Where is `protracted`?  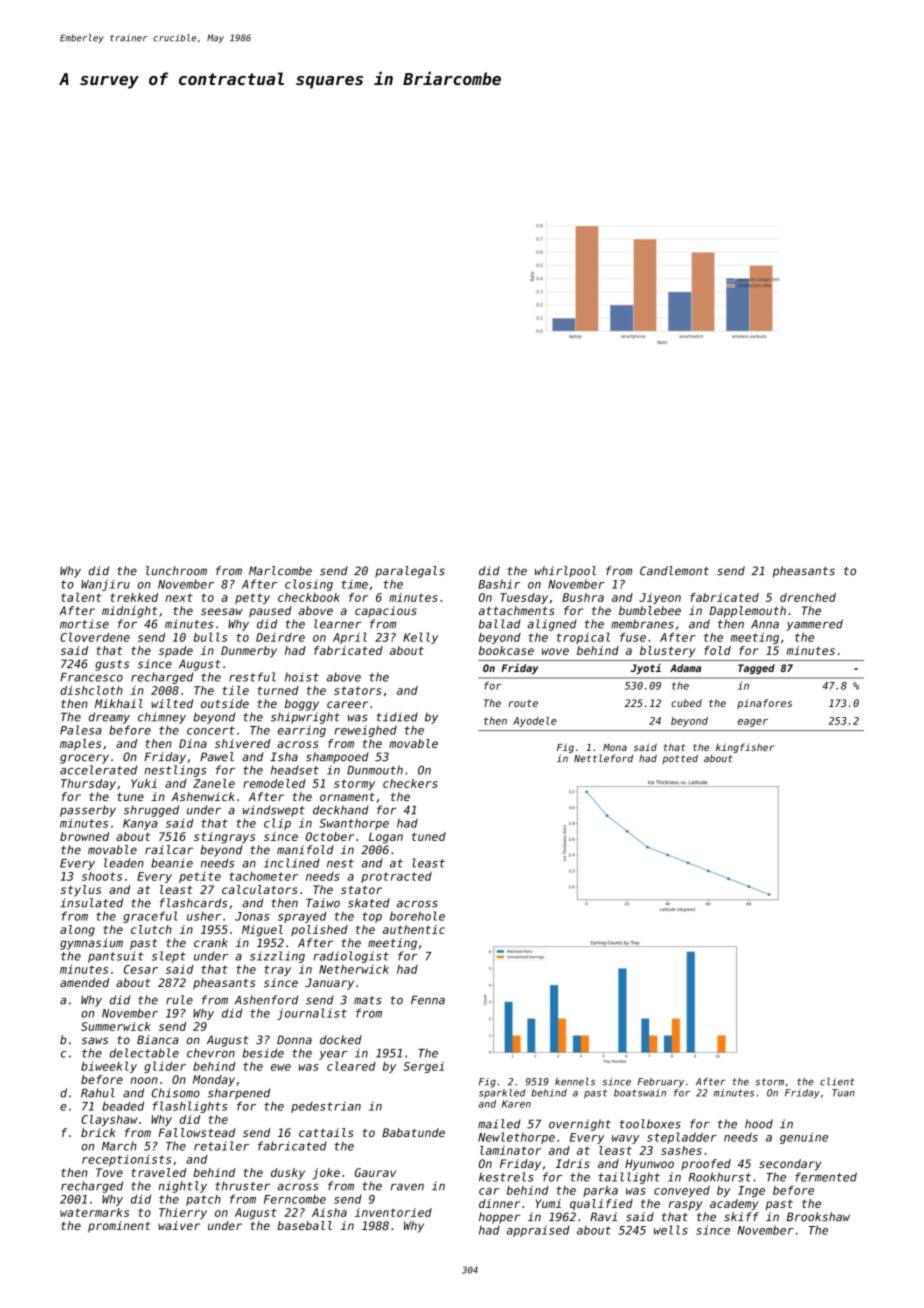
protracted is located at coordinates (396, 877).
